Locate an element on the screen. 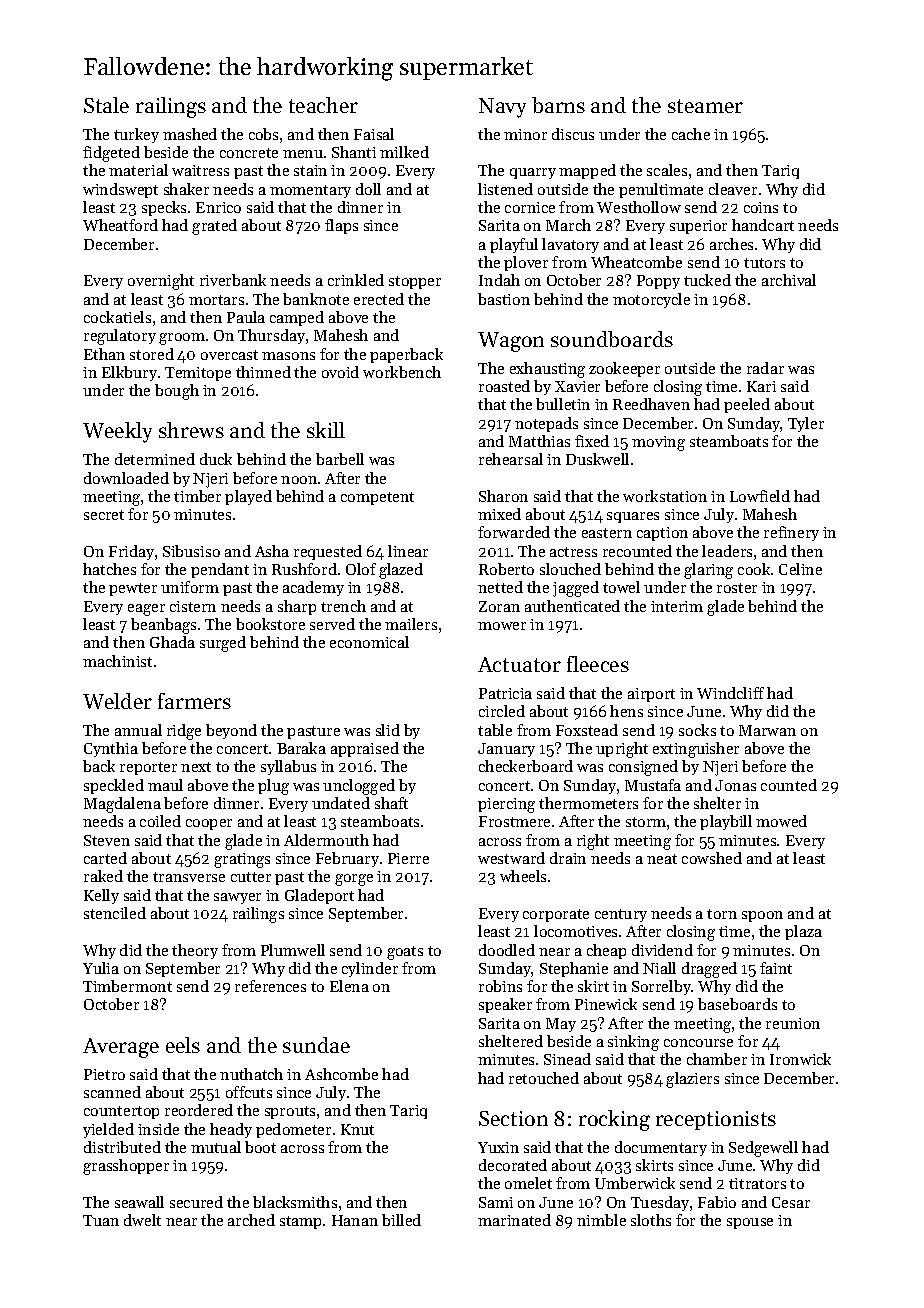 This screenshot has height=1308, width=924. drain is located at coordinates (568, 858).
